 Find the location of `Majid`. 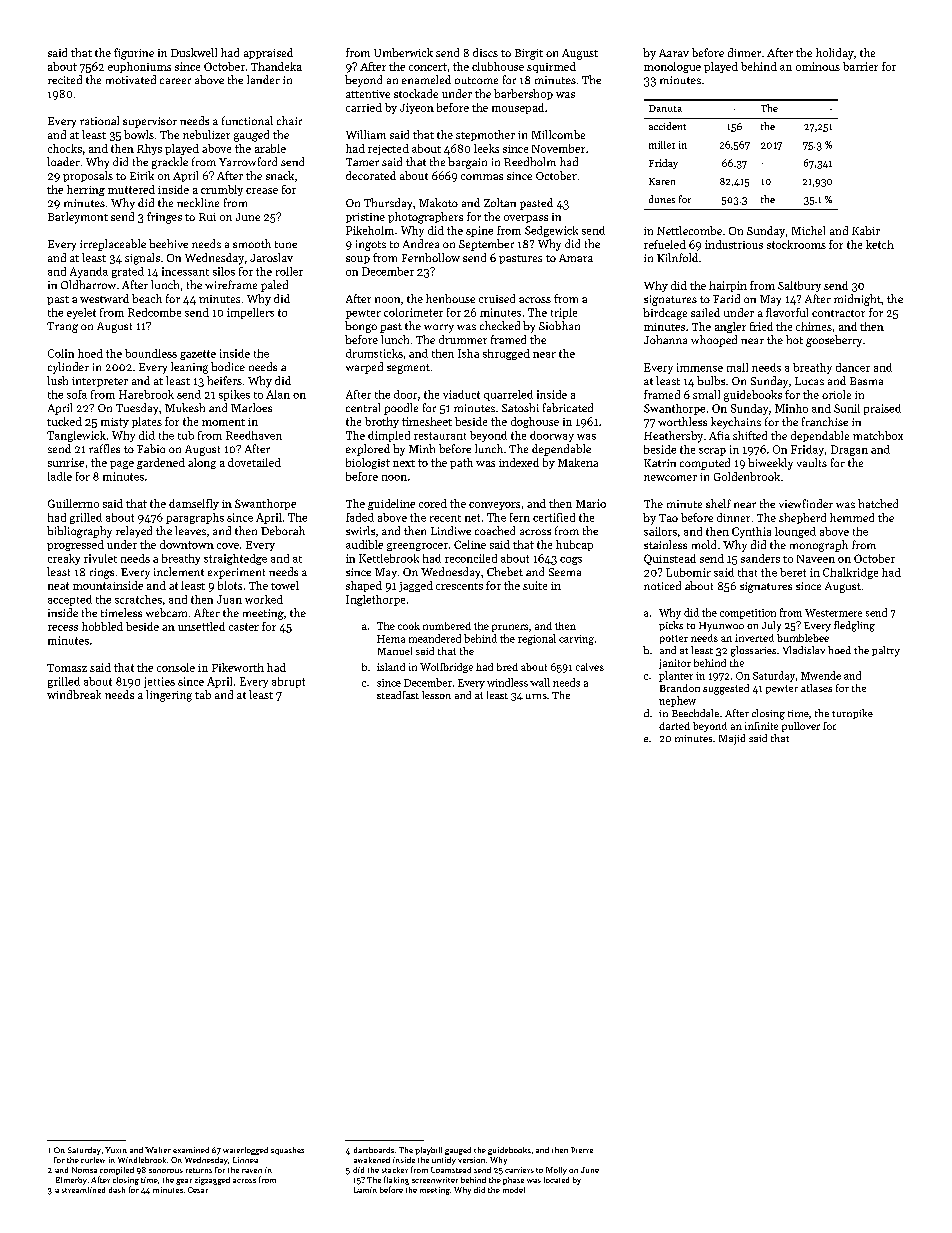

Majid is located at coordinates (732, 739).
